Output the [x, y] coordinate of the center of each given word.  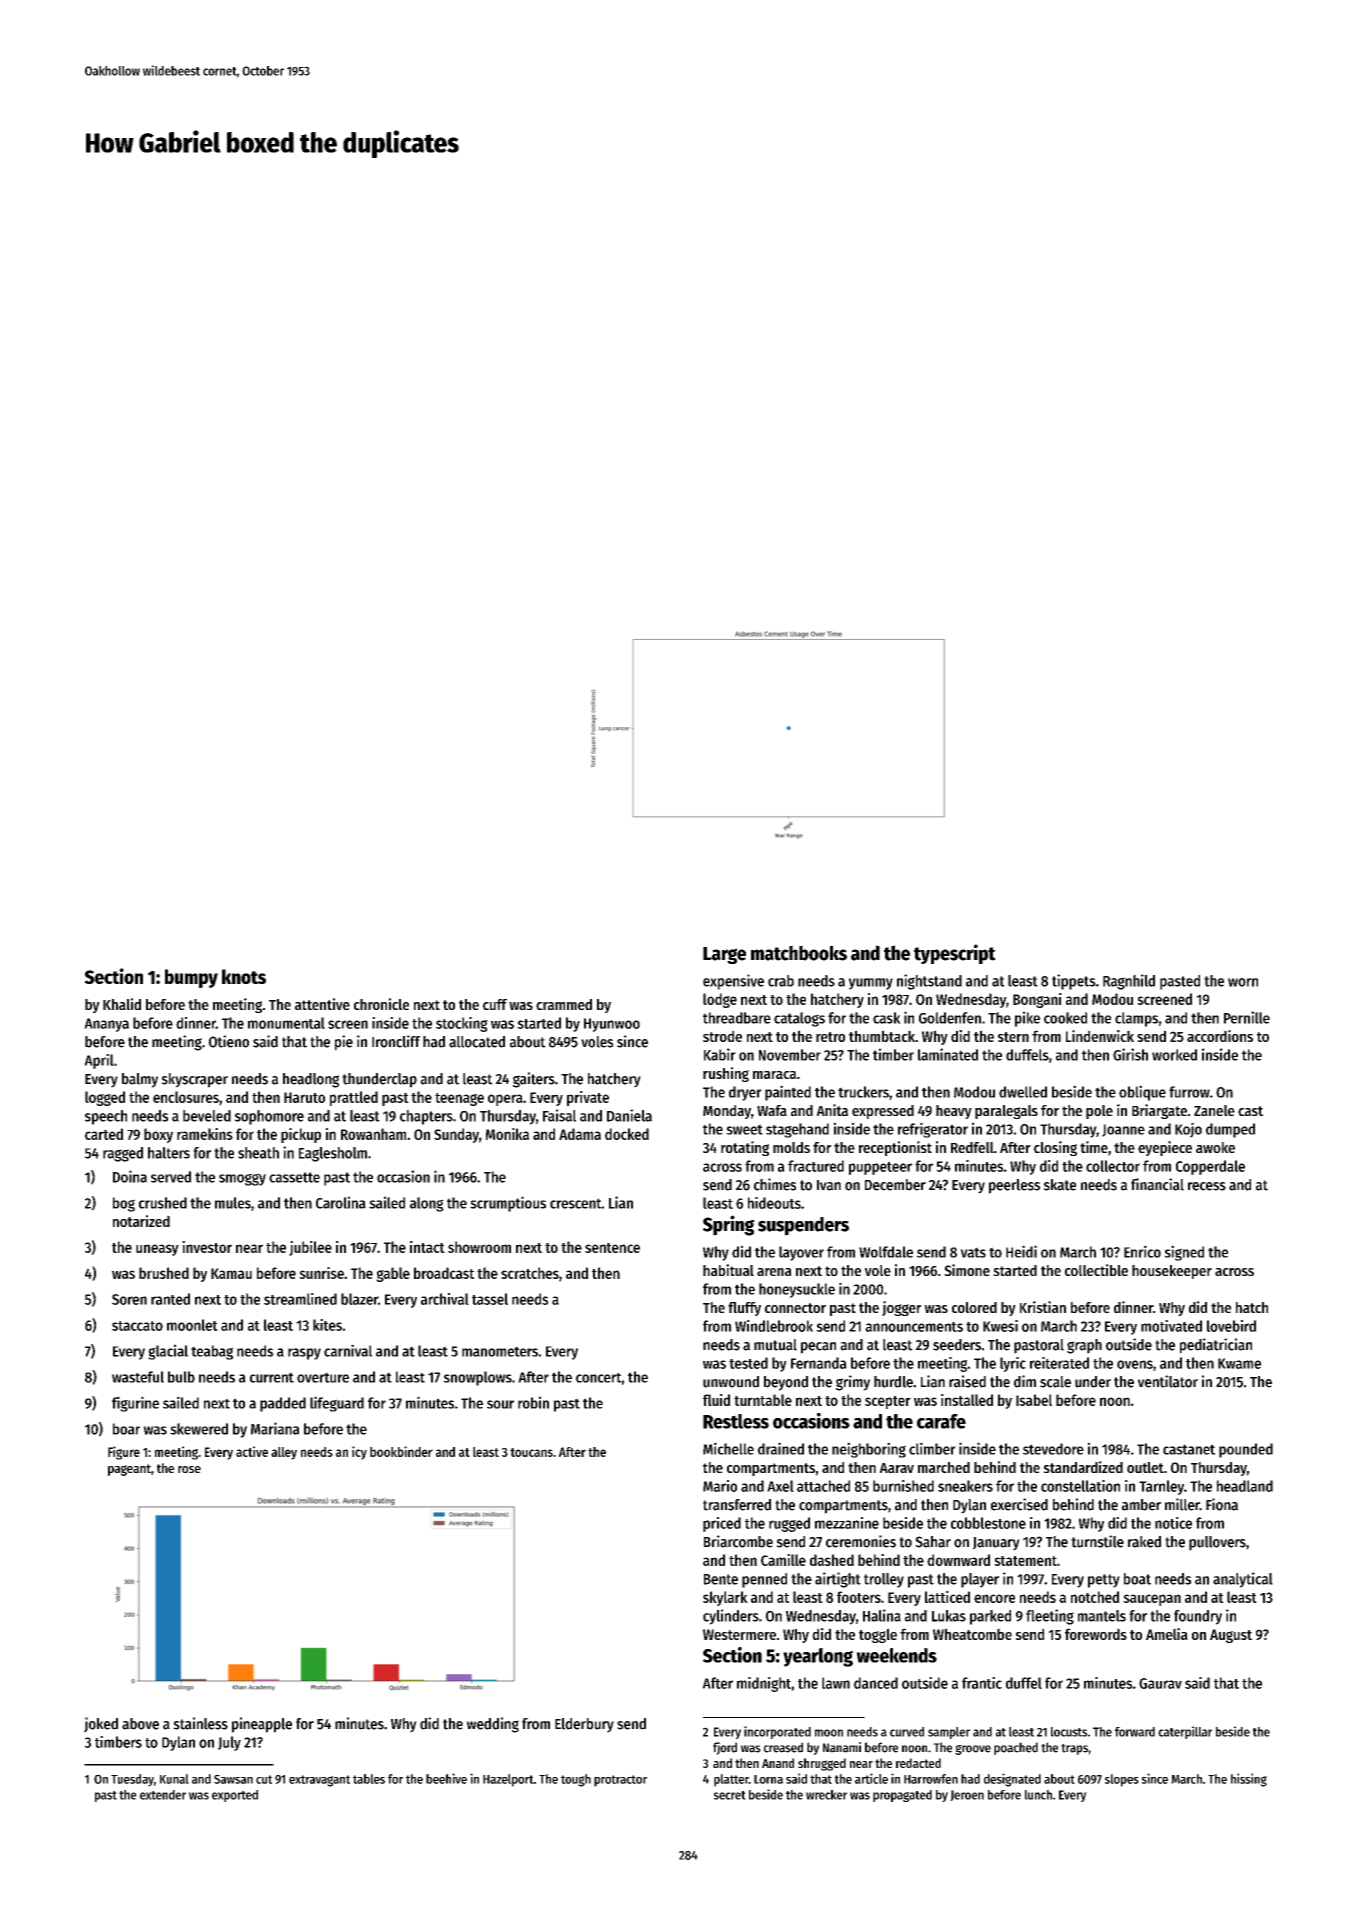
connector [795, 1308]
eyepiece [1165, 1148]
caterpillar [1185, 1732]
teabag [212, 1352]
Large [724, 955]
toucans [531, 1452]
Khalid [122, 1004]
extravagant [319, 1781]
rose [189, 1469]
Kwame [1239, 1363]
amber [1141, 1505]
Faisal [559, 1115]
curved [907, 1732]
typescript [955, 954]
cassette [294, 1177]
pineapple [262, 1725]
